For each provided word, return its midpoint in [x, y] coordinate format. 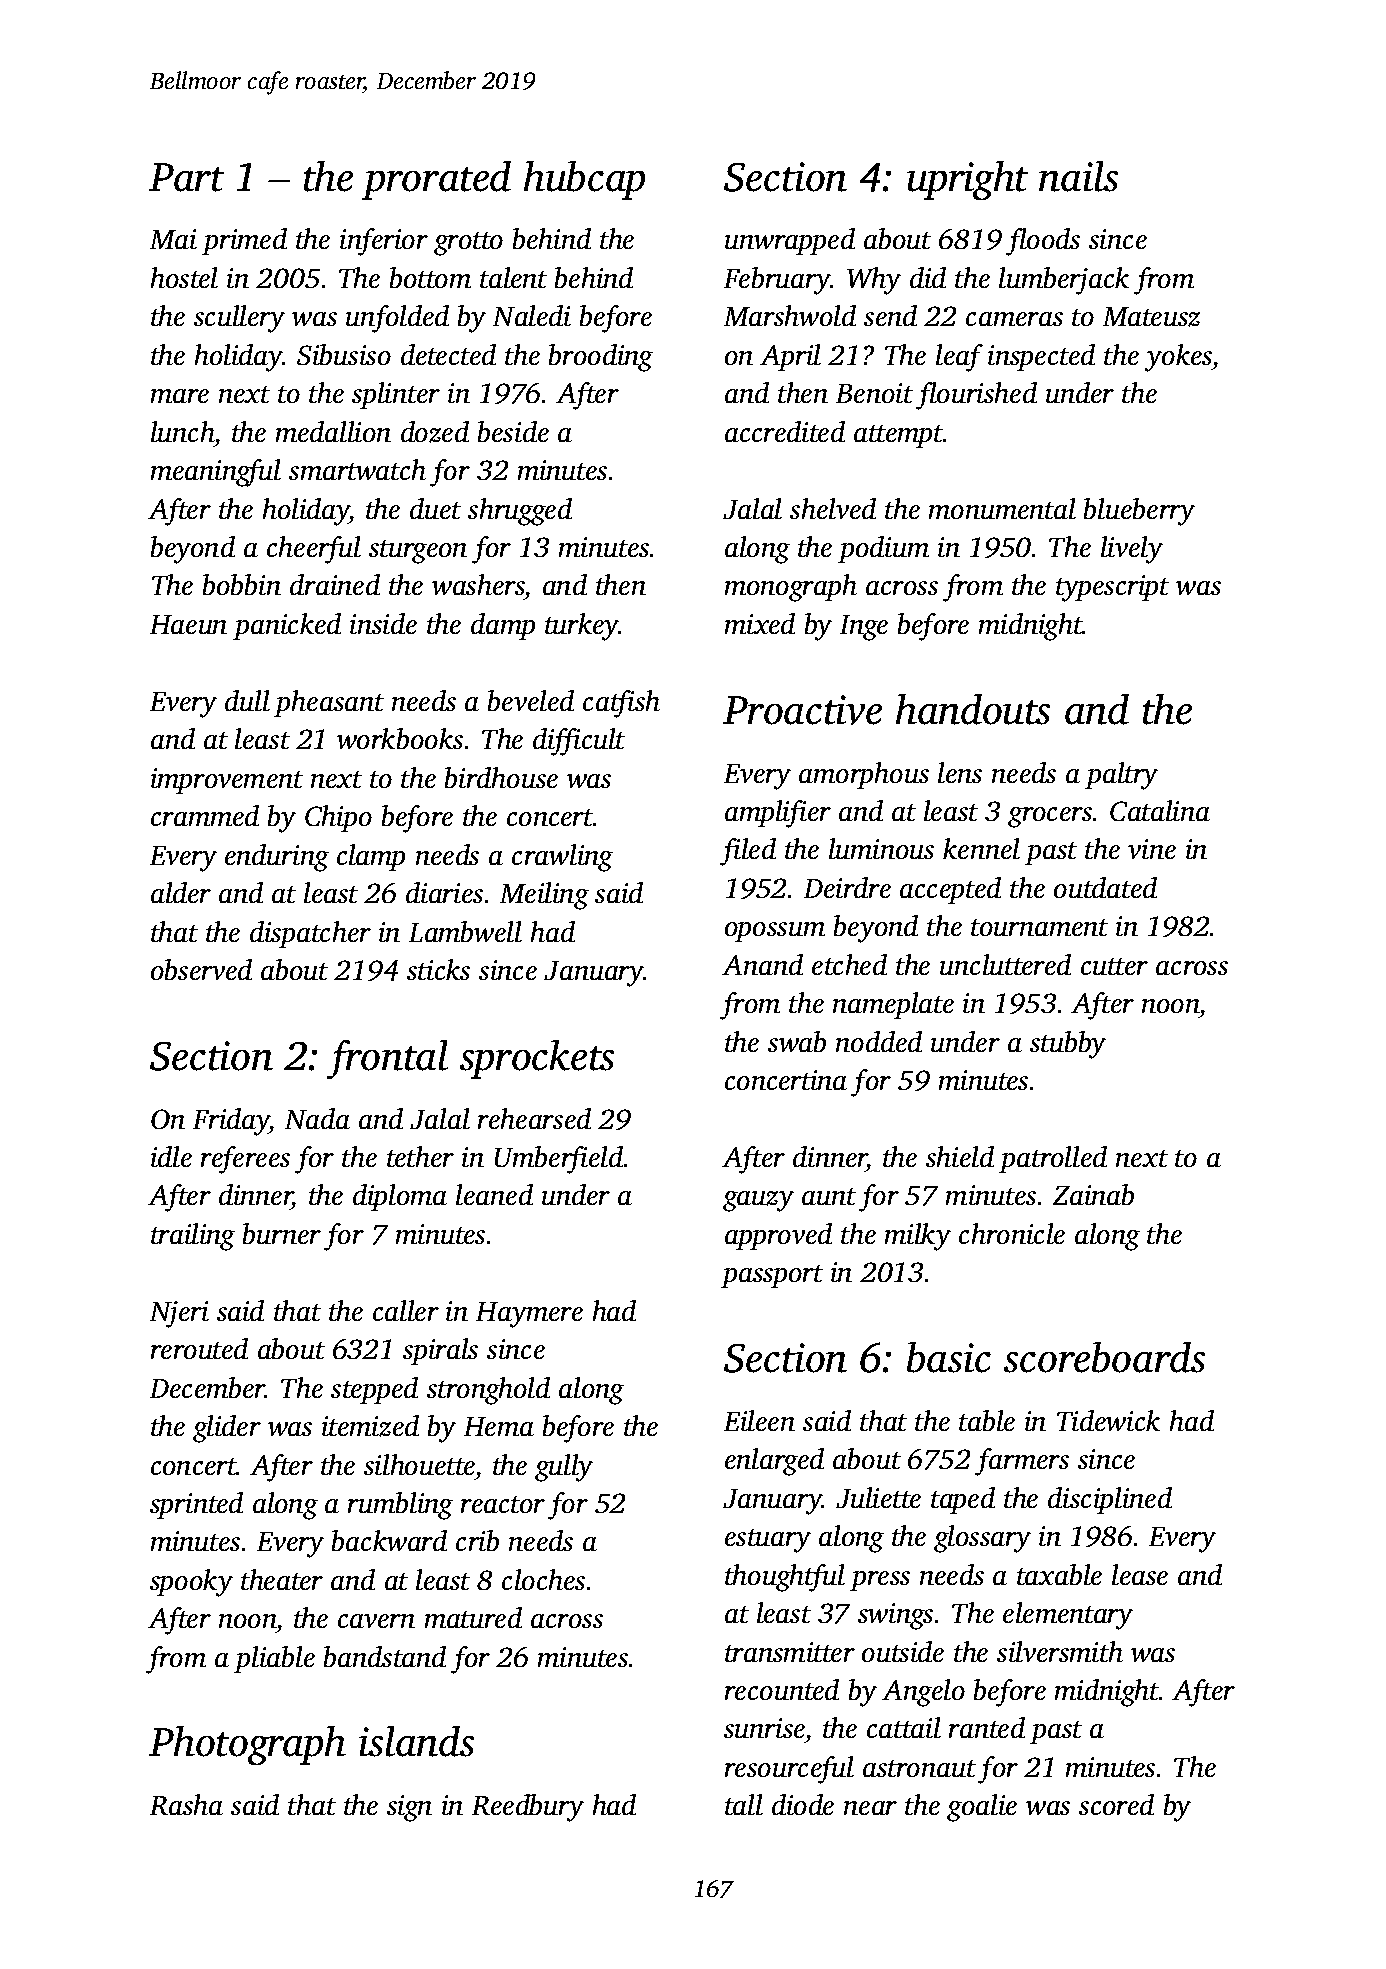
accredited [785, 431]
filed [748, 852]
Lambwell [465, 931]
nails [1078, 176]
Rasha [186, 1804]
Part [186, 177]
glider [227, 1429]
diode [803, 1804]
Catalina [1160, 810]
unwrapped [790, 241]
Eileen [759, 1420]
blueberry [1139, 512]
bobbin [242, 584]
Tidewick [1108, 1420]
